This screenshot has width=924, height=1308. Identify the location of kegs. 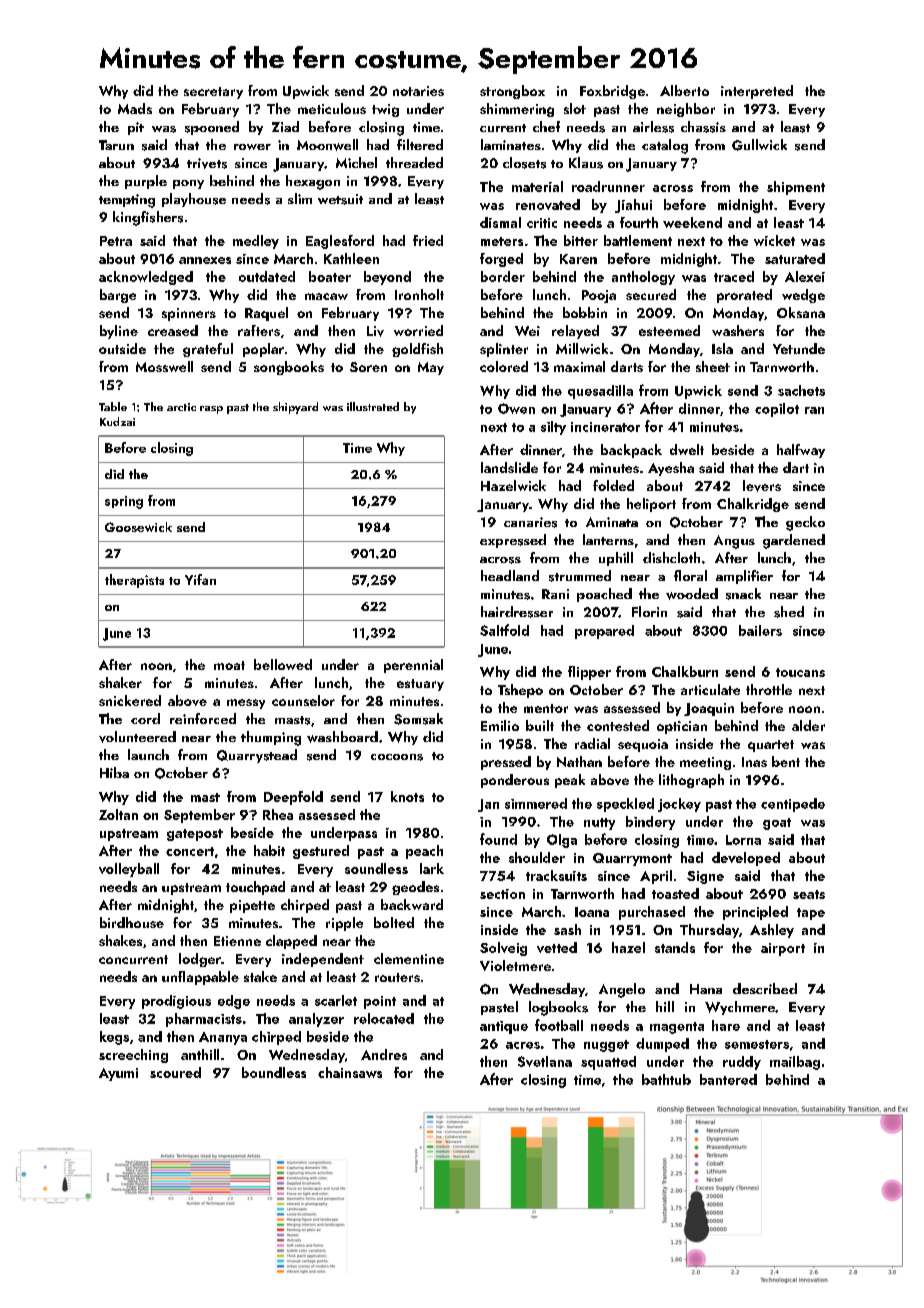
(114, 1038).
